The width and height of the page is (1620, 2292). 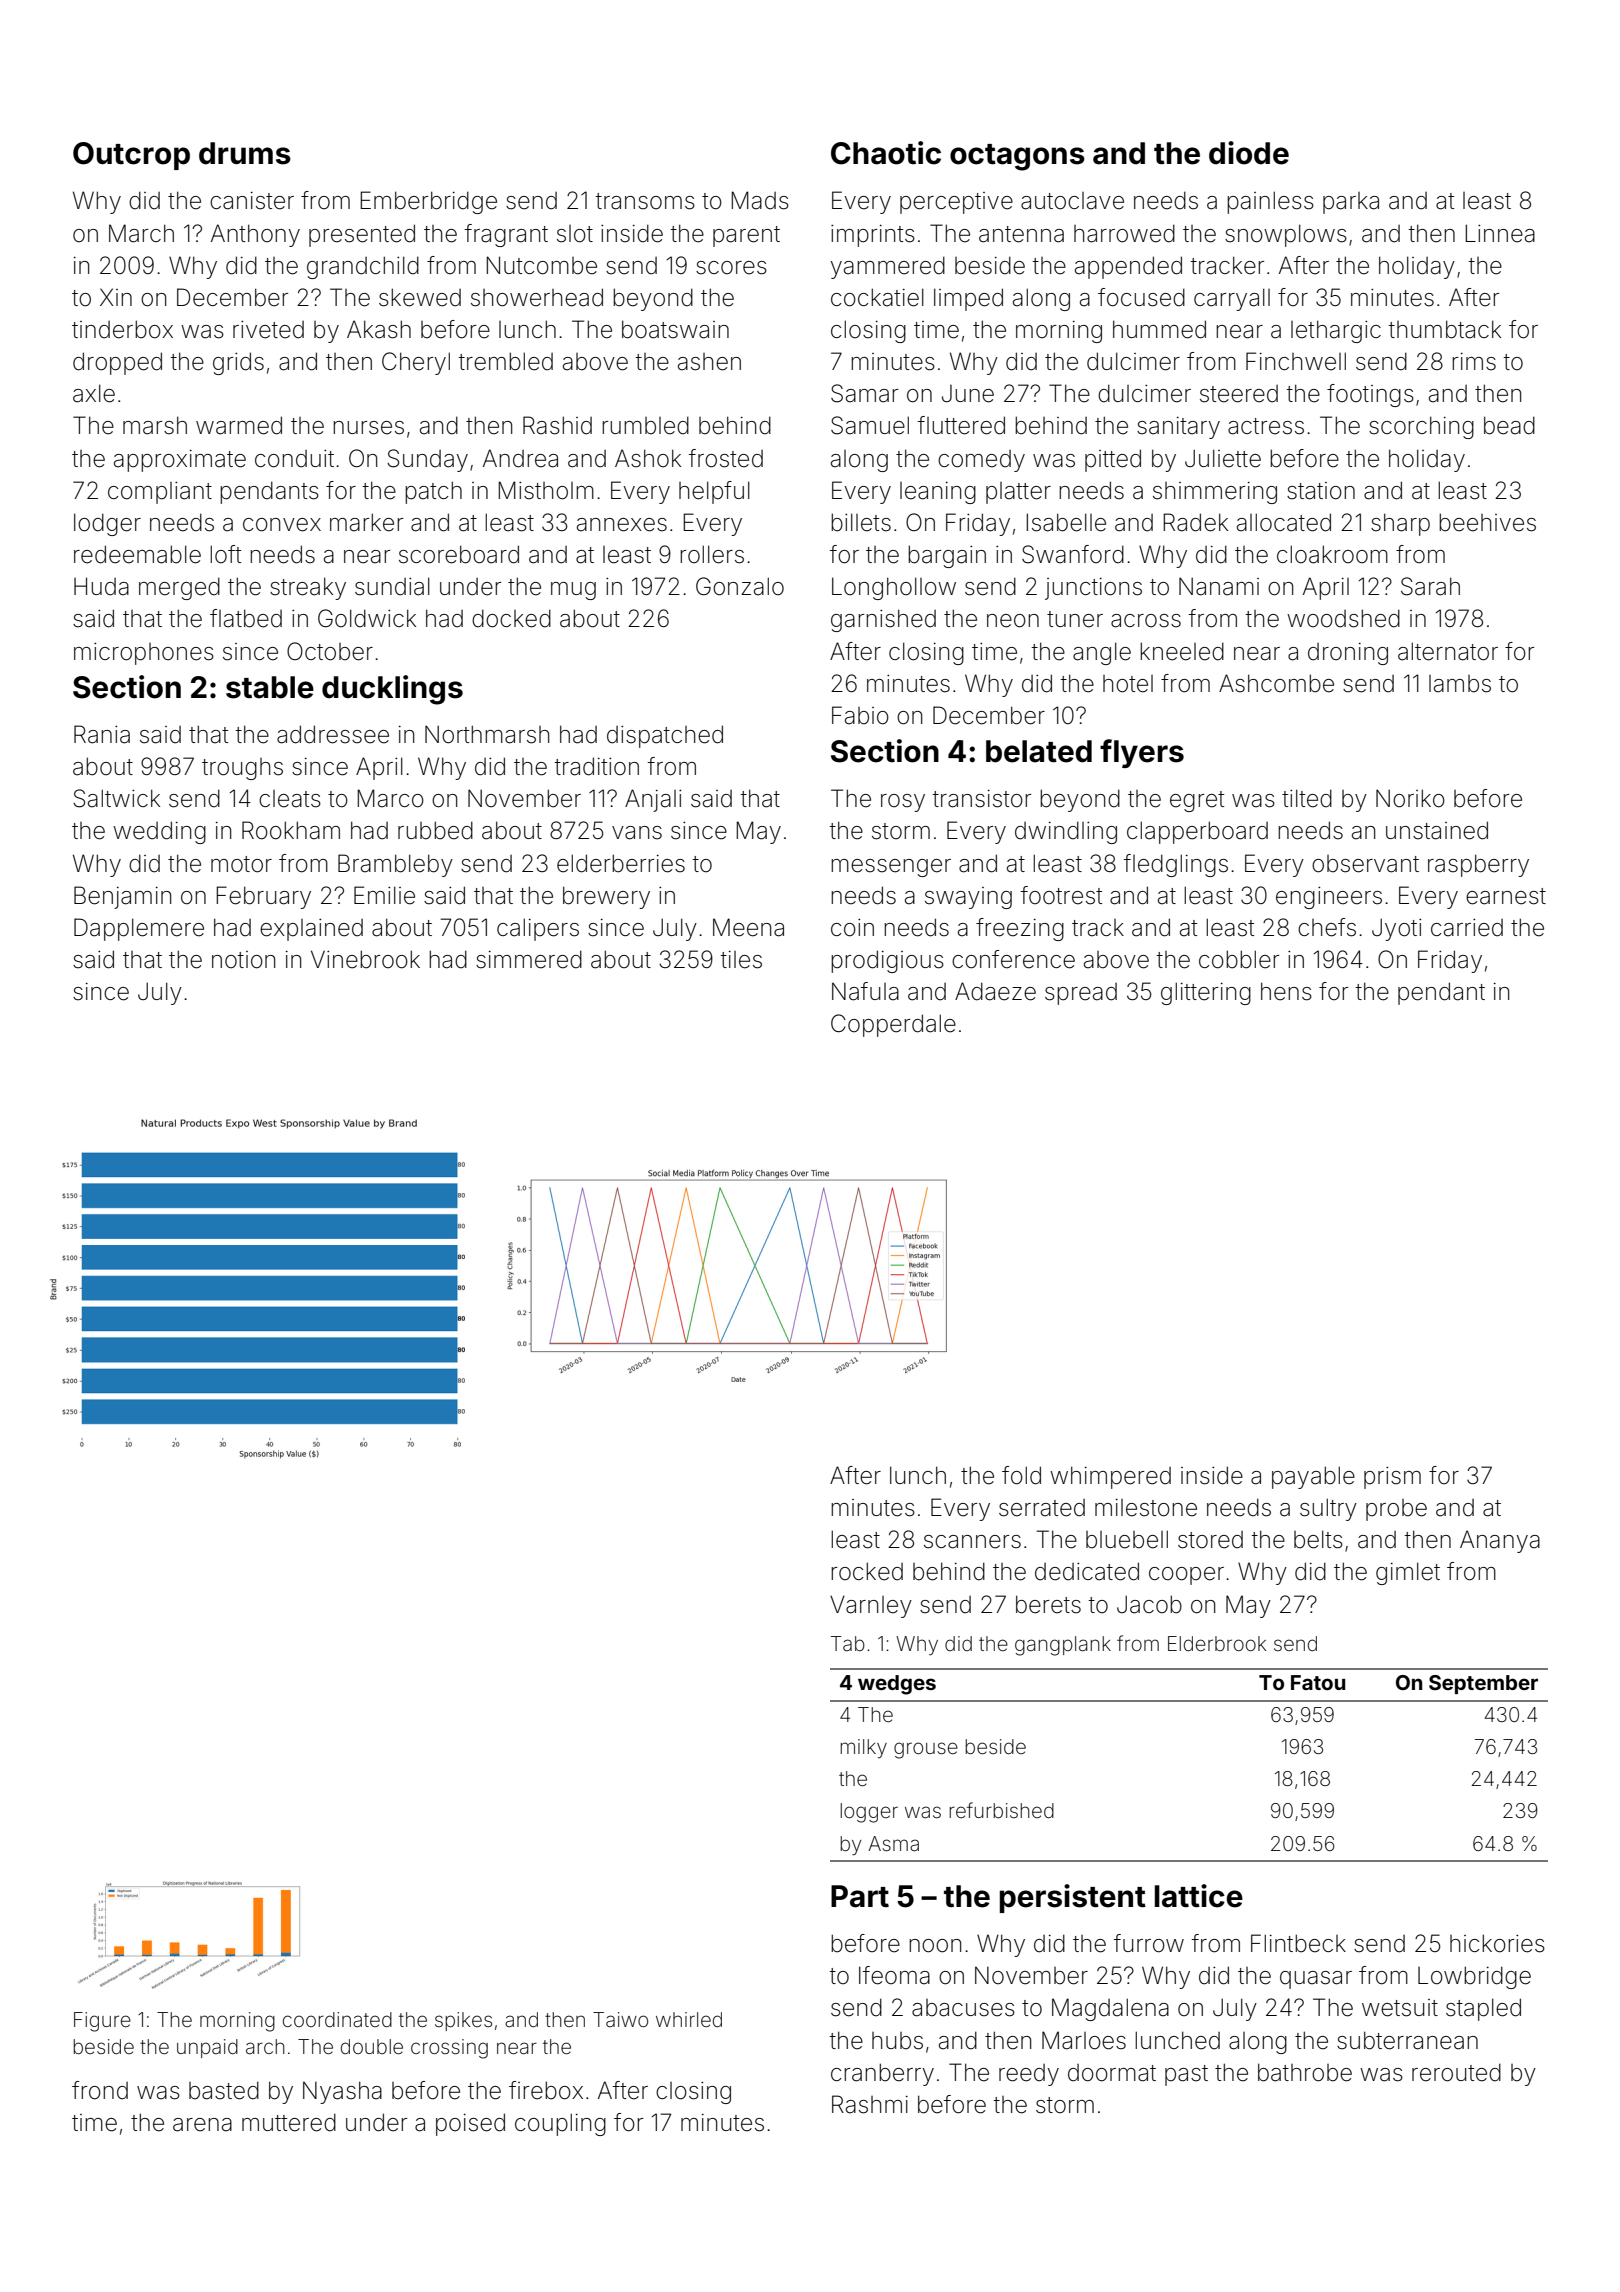 What do you see at coordinates (560, 2124) in the page?
I see `coupling` at bounding box center [560, 2124].
